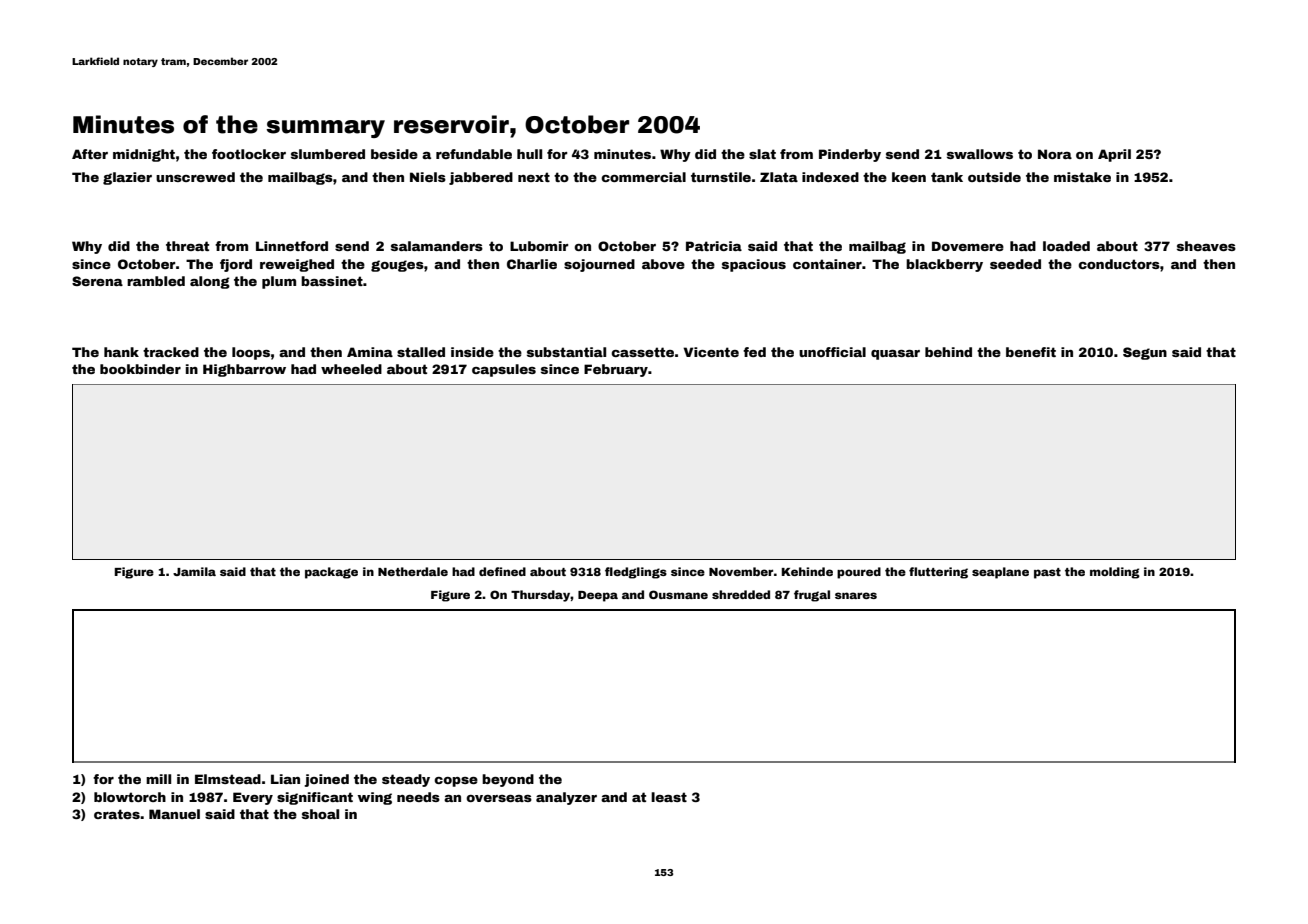 Image resolution: width=1308 pixels, height=924 pixels. I want to click on Dovemere, so click(968, 246).
